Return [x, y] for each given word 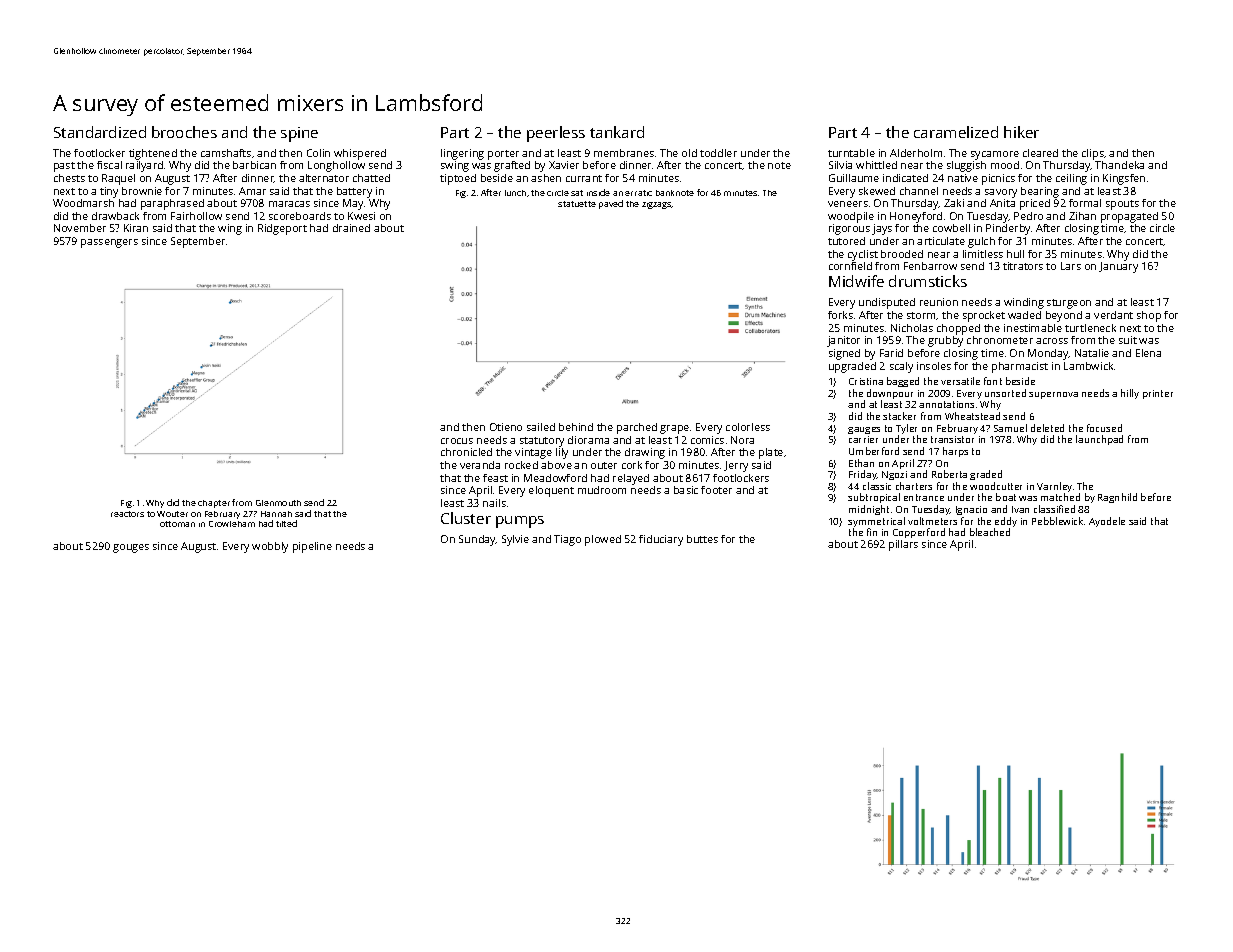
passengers [109, 243]
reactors [127, 514]
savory [1001, 193]
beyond [1064, 316]
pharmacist [1020, 367]
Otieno [506, 427]
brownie [142, 191]
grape [674, 429]
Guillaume [854, 178]
